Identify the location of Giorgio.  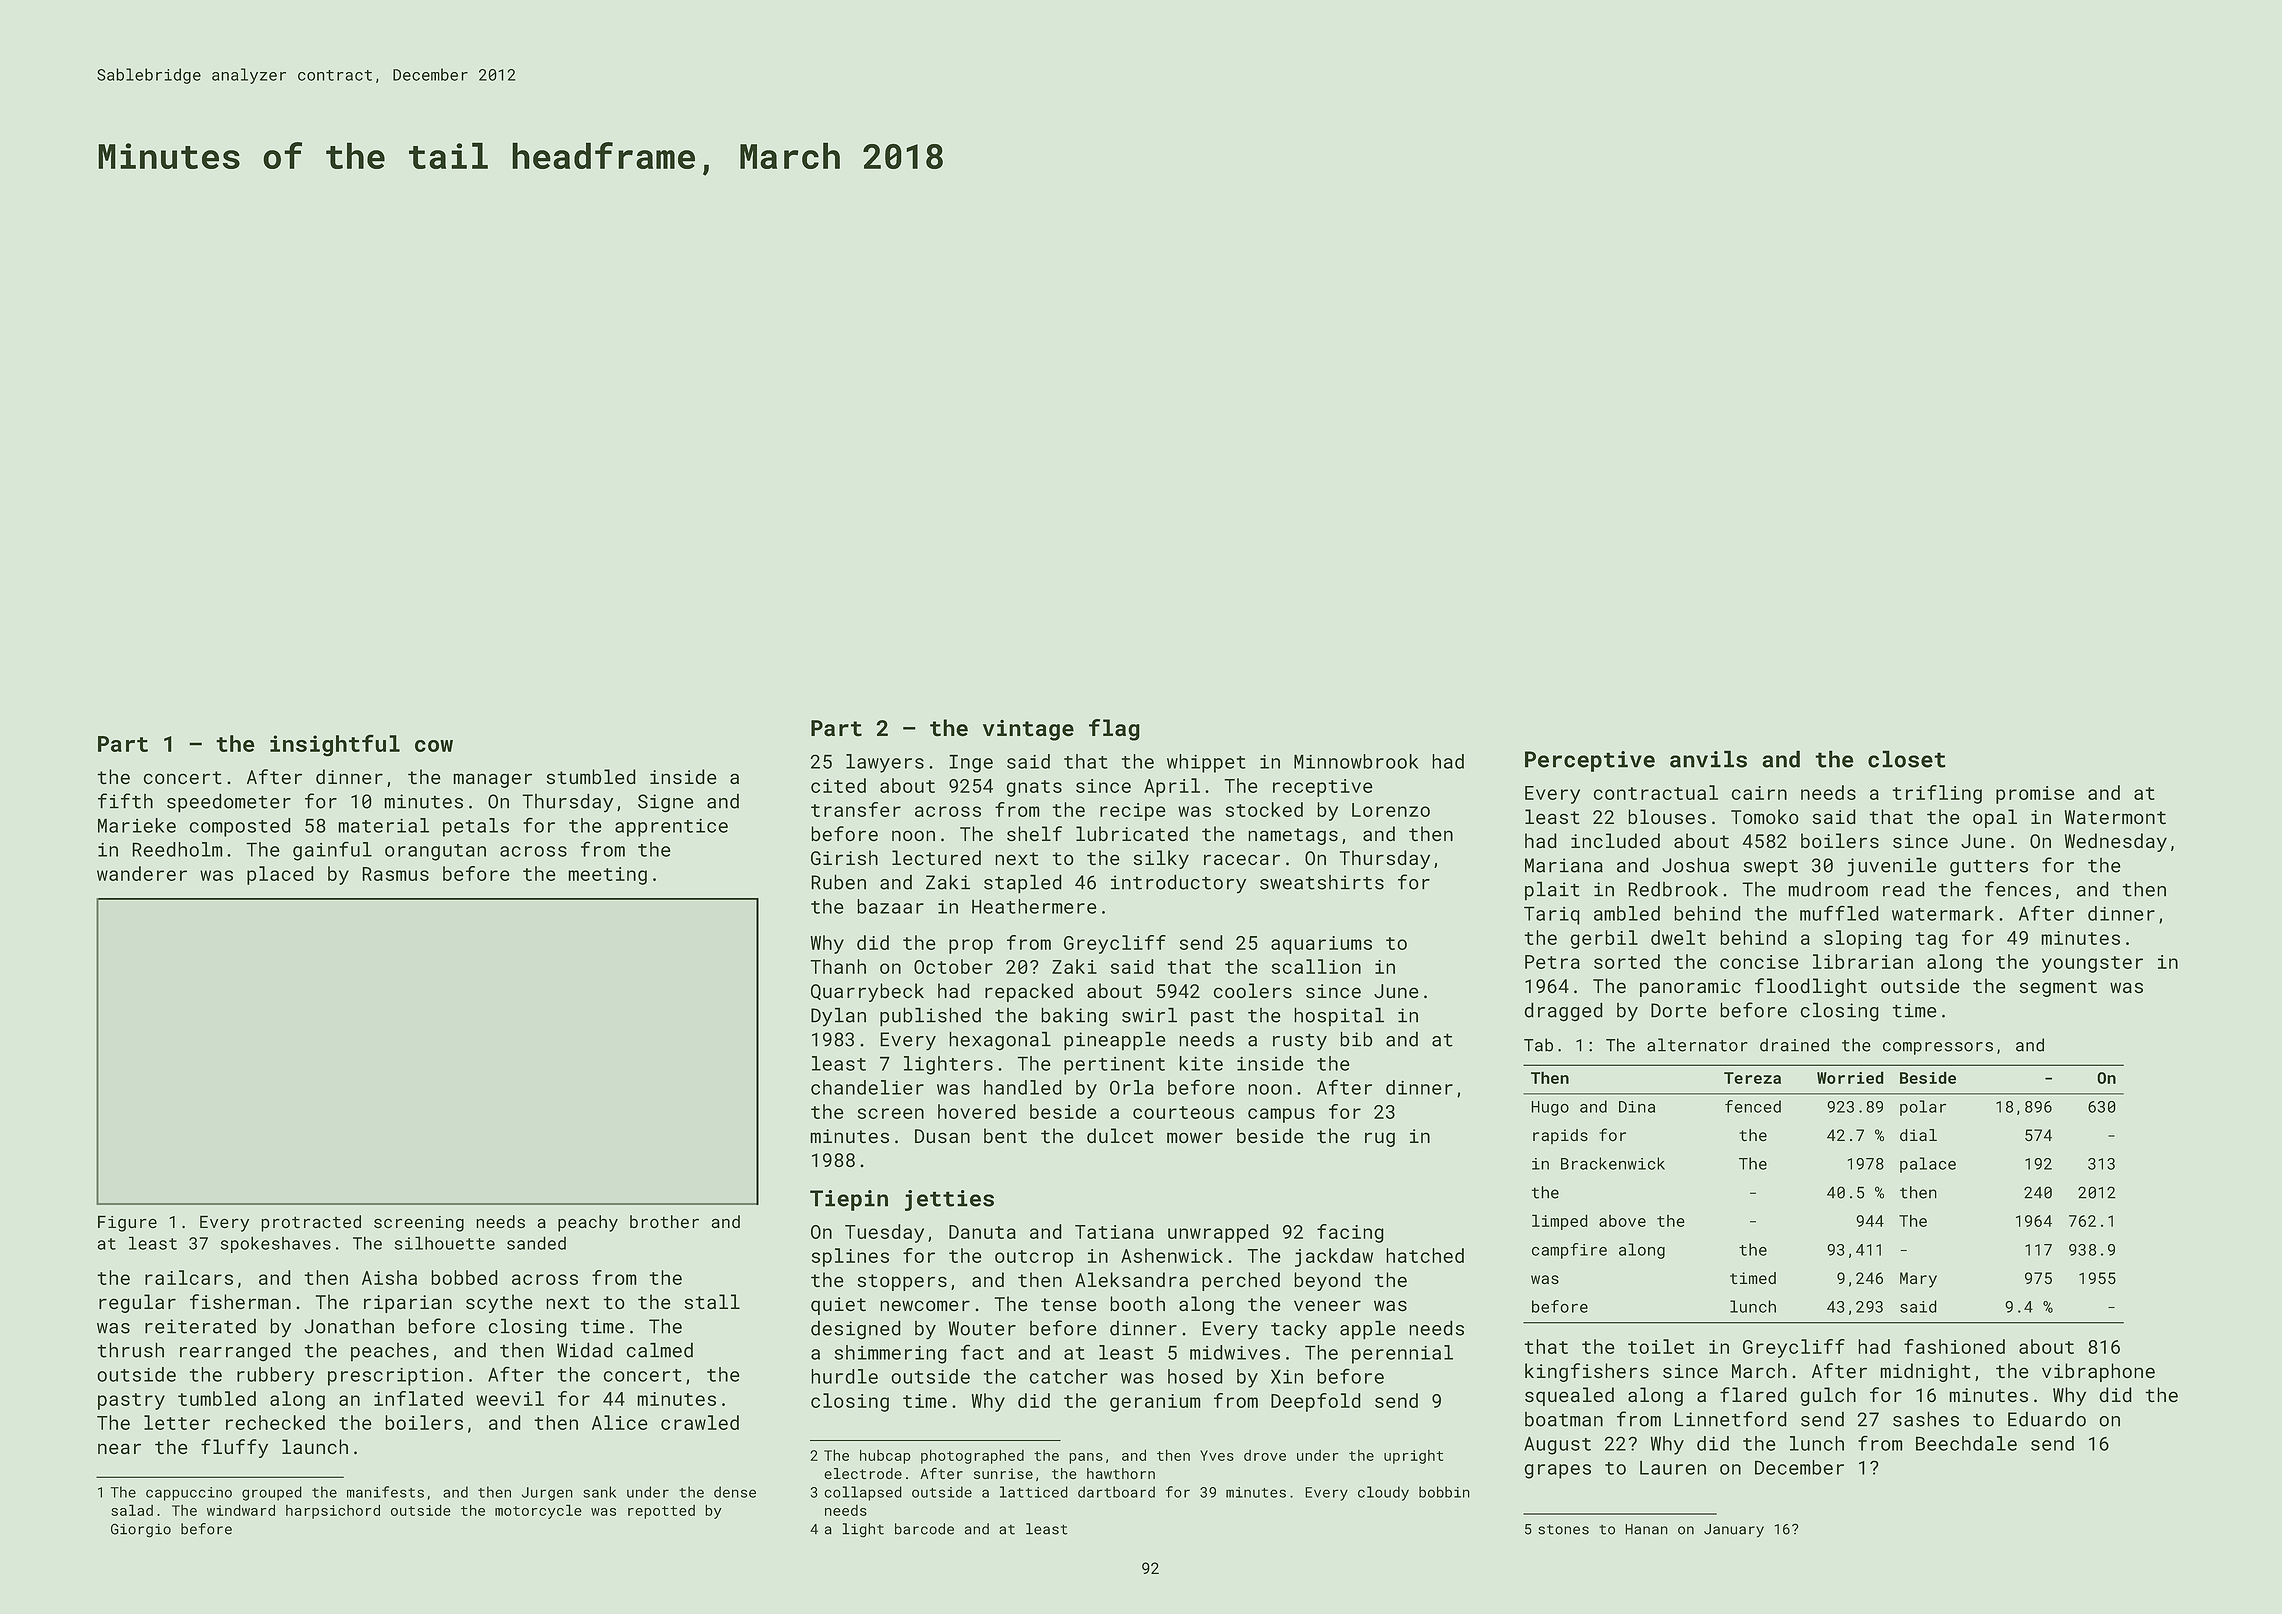
(141, 1530).
